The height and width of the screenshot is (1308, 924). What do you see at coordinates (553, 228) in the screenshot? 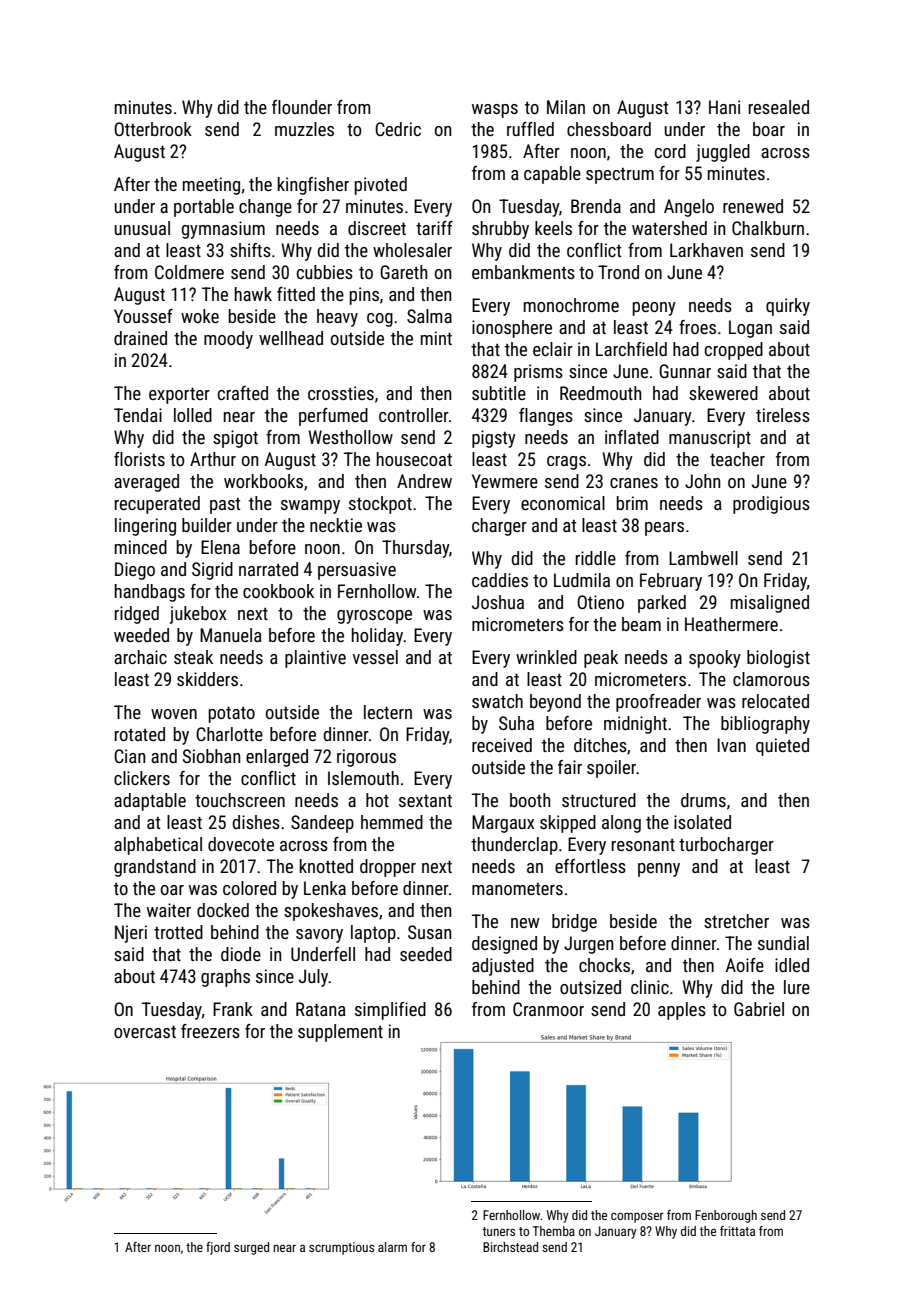
I see `keels` at bounding box center [553, 228].
